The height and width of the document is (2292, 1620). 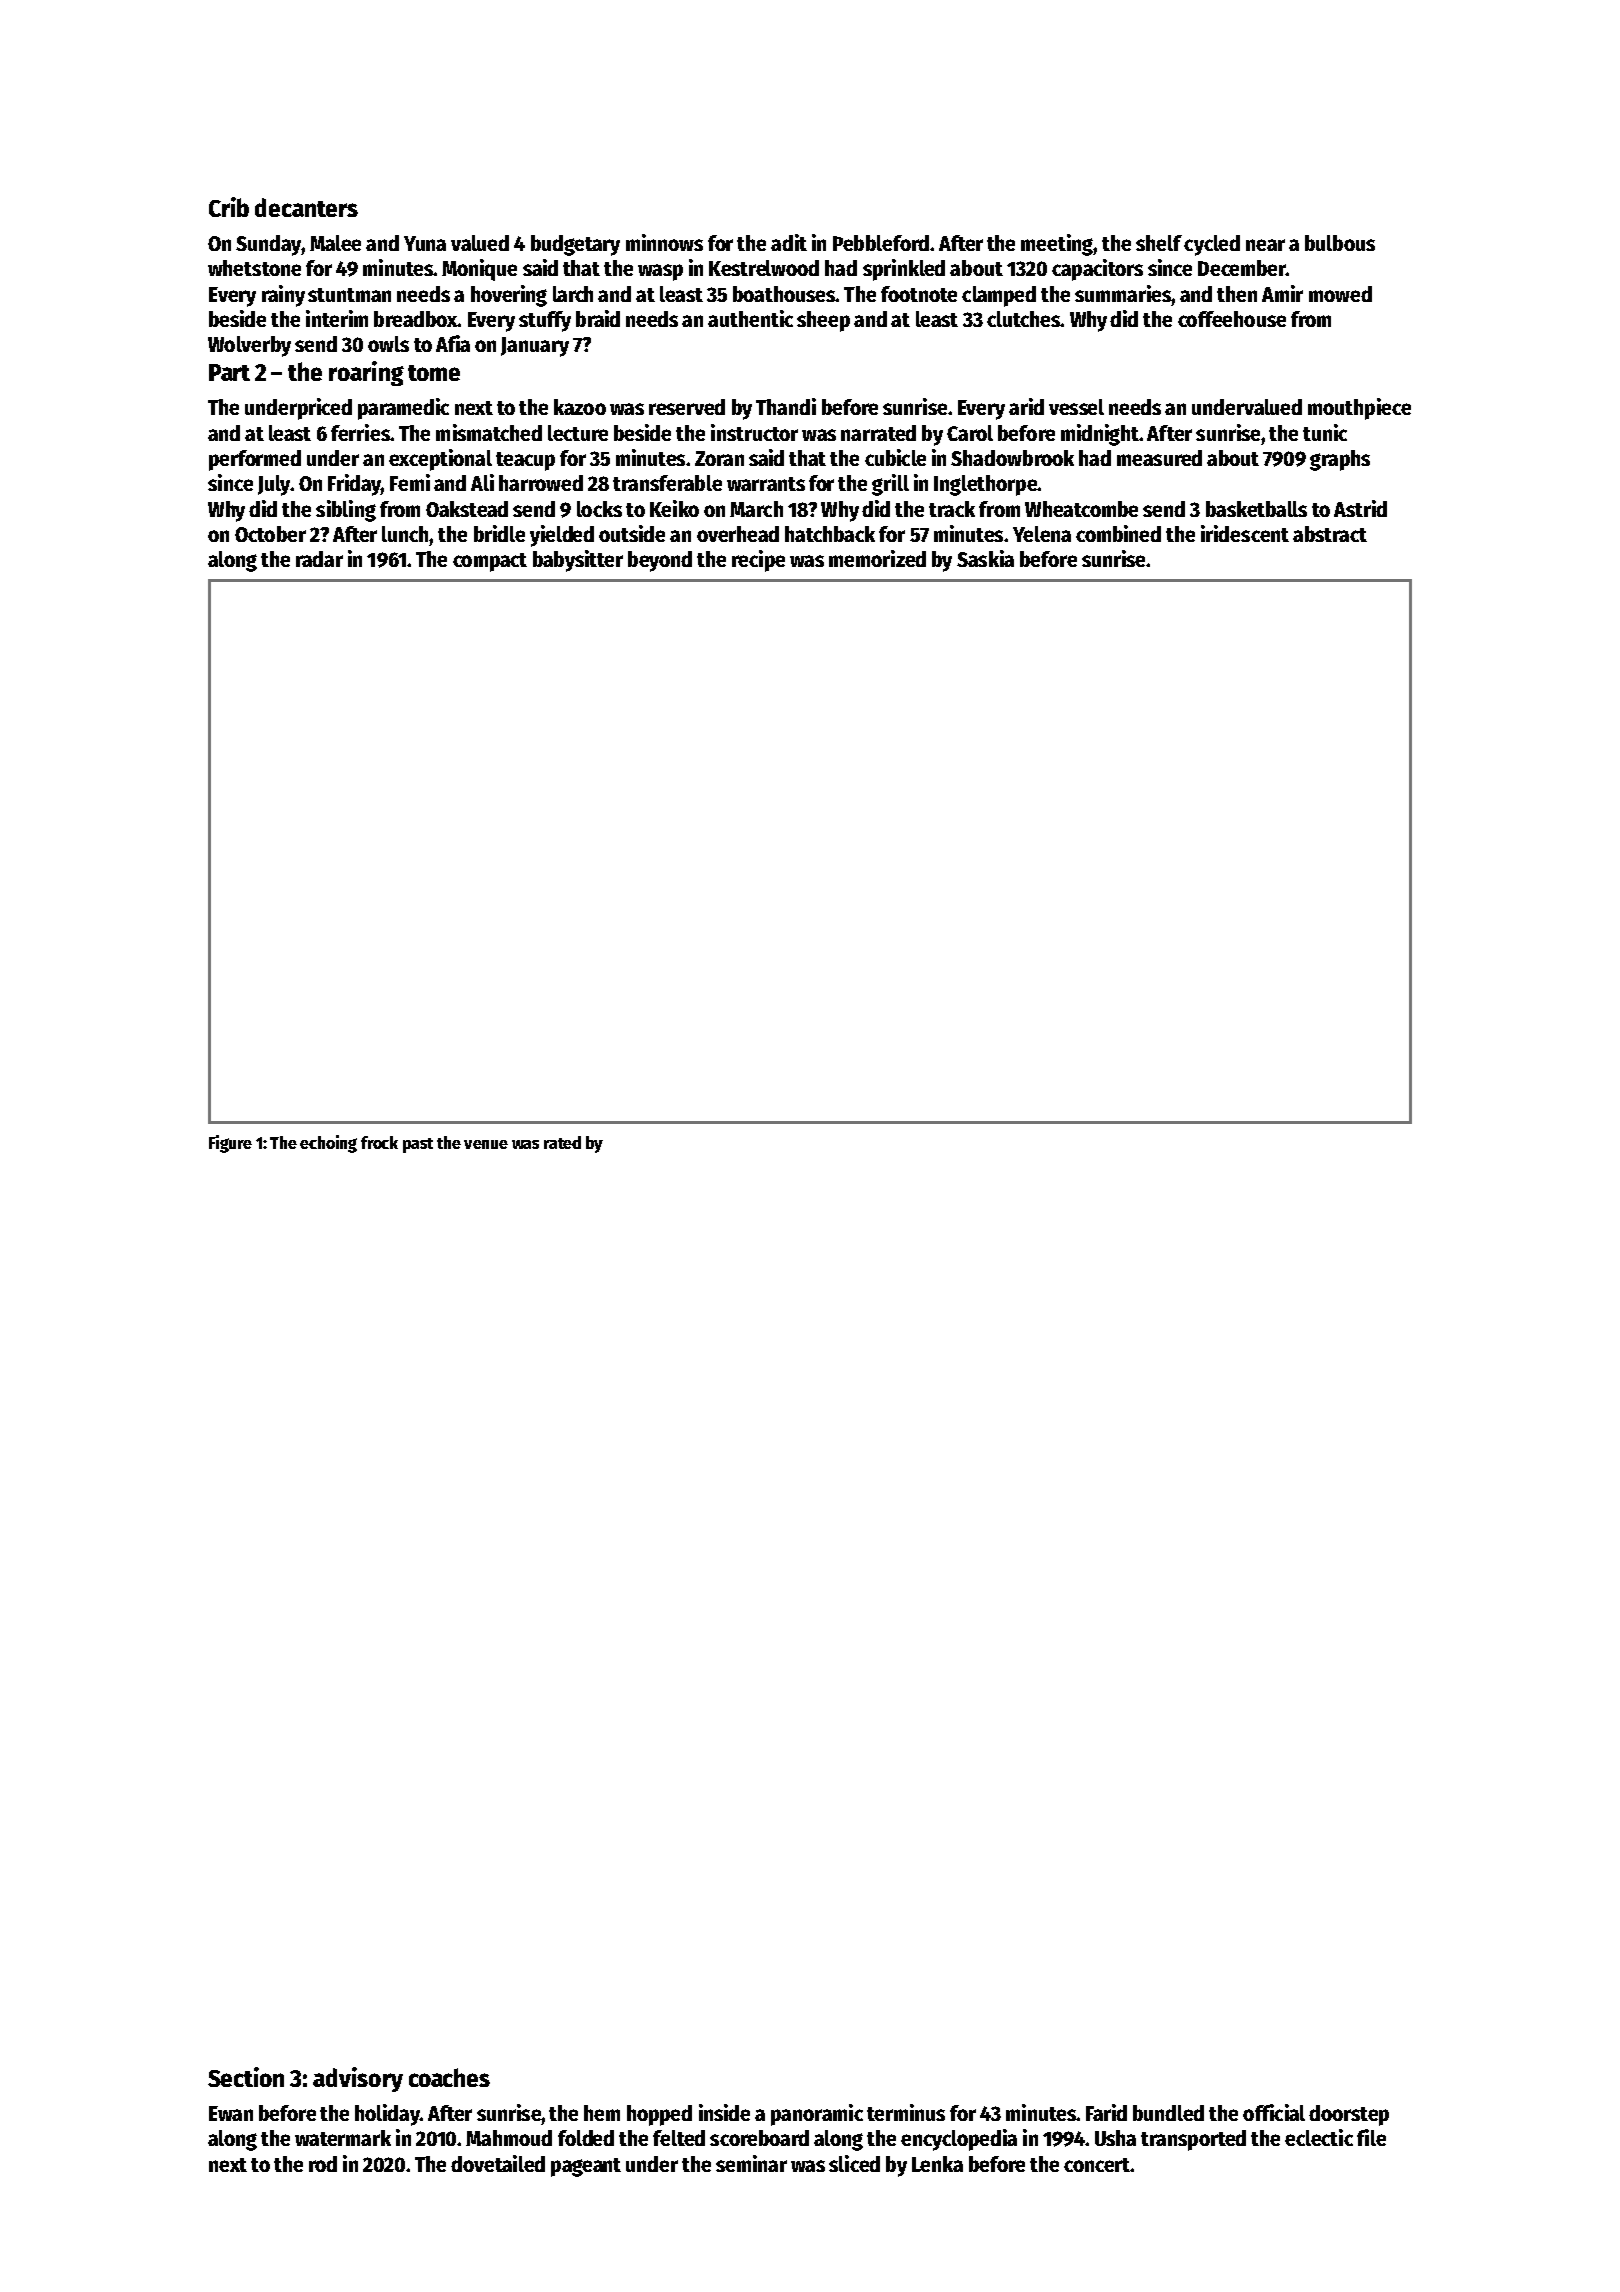 I want to click on bundled, so click(x=1168, y=2113).
